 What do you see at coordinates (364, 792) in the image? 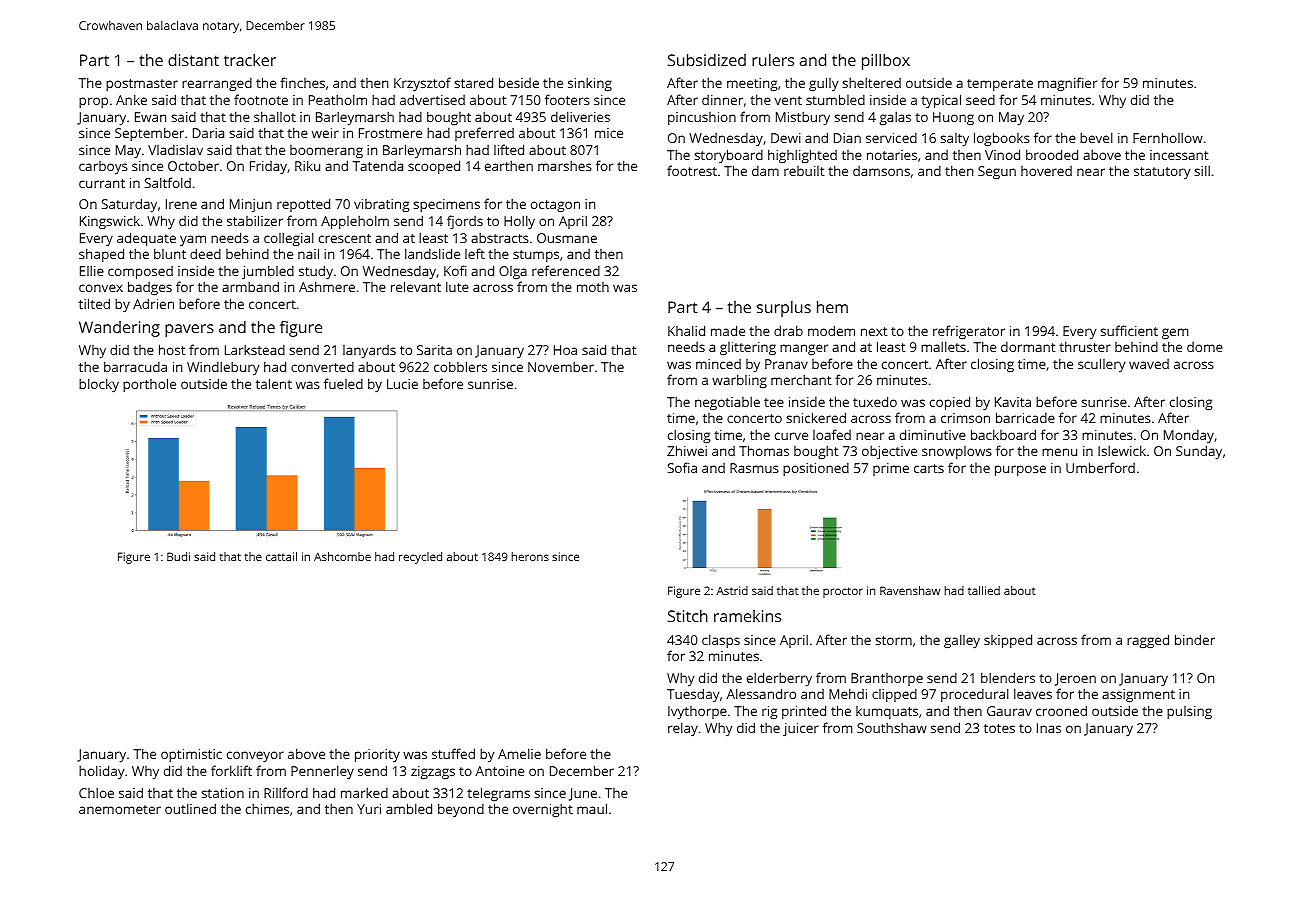
I see `marked` at bounding box center [364, 792].
